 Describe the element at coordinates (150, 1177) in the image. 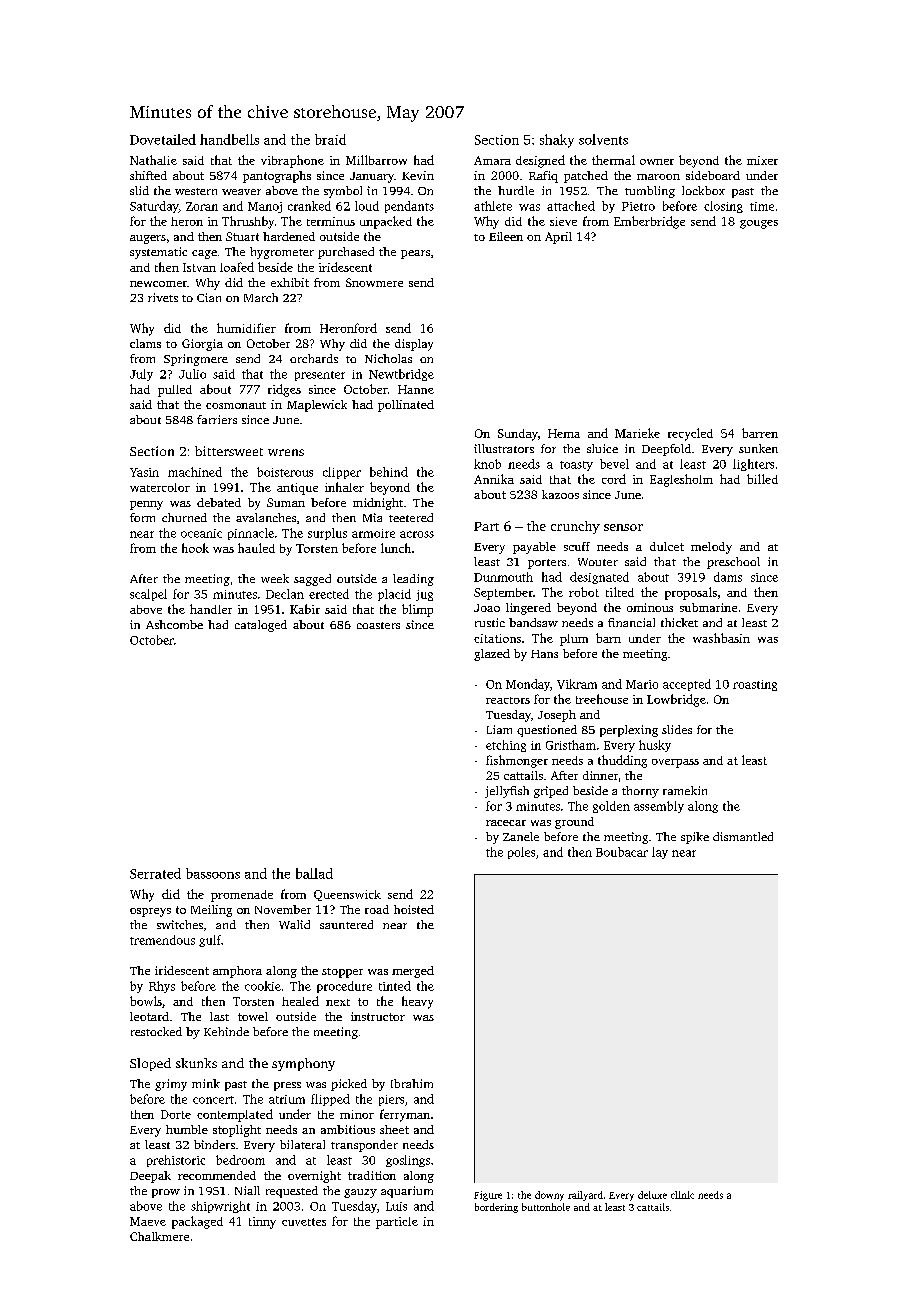

I see `Deepak` at that location.
